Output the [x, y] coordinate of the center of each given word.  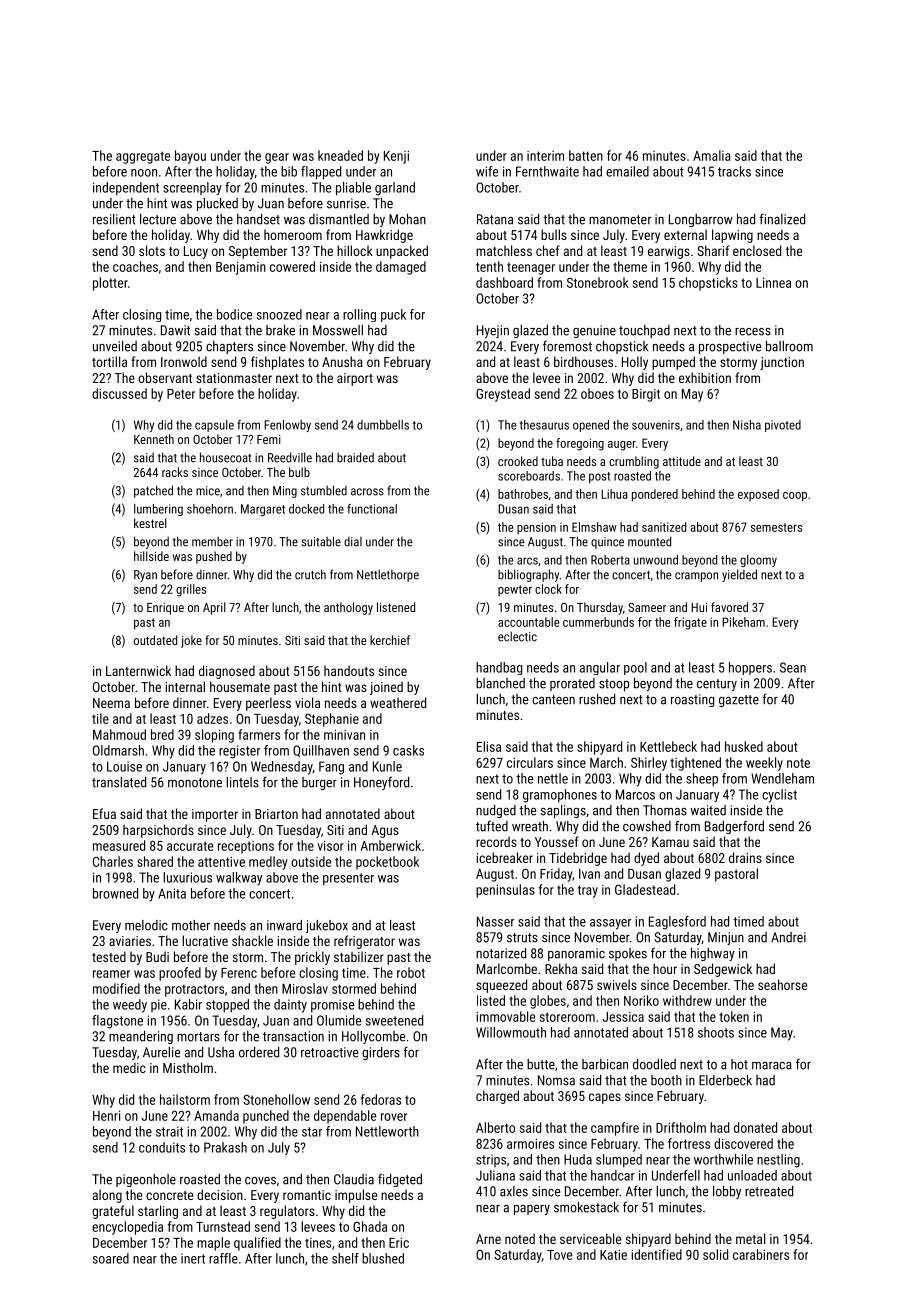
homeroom [293, 234]
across [367, 492]
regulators [287, 1212]
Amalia [712, 155]
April [214, 608]
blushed [383, 1258]
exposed [758, 495]
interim [545, 156]
